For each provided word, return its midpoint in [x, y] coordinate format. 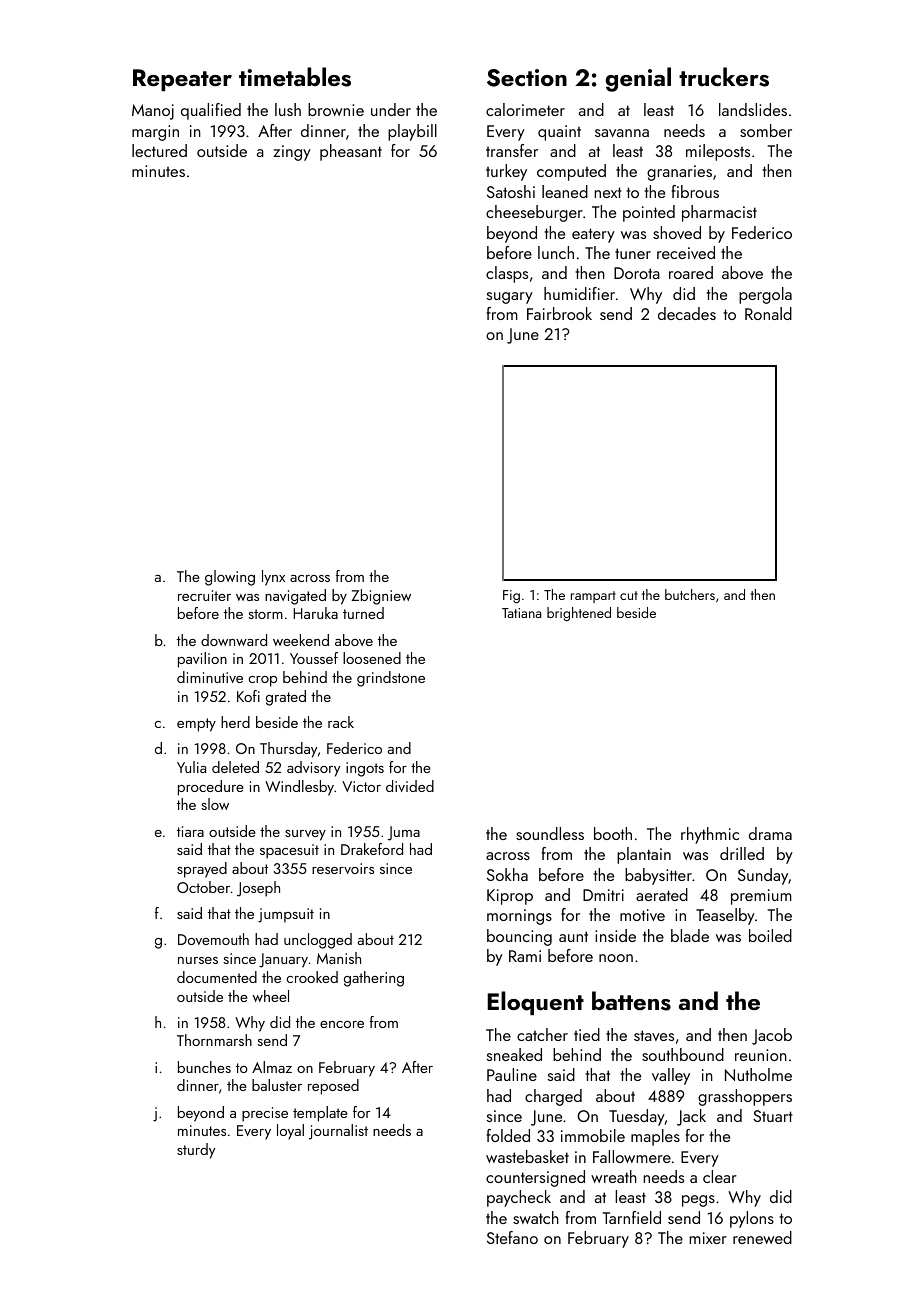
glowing [230, 578]
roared [691, 272]
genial [638, 79]
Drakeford [372, 849]
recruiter [204, 595]
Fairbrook [559, 313]
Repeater [182, 80]
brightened [579, 614]
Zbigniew [381, 597]
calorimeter [525, 109]
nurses [198, 960]
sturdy [196, 1151]
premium [761, 897]
